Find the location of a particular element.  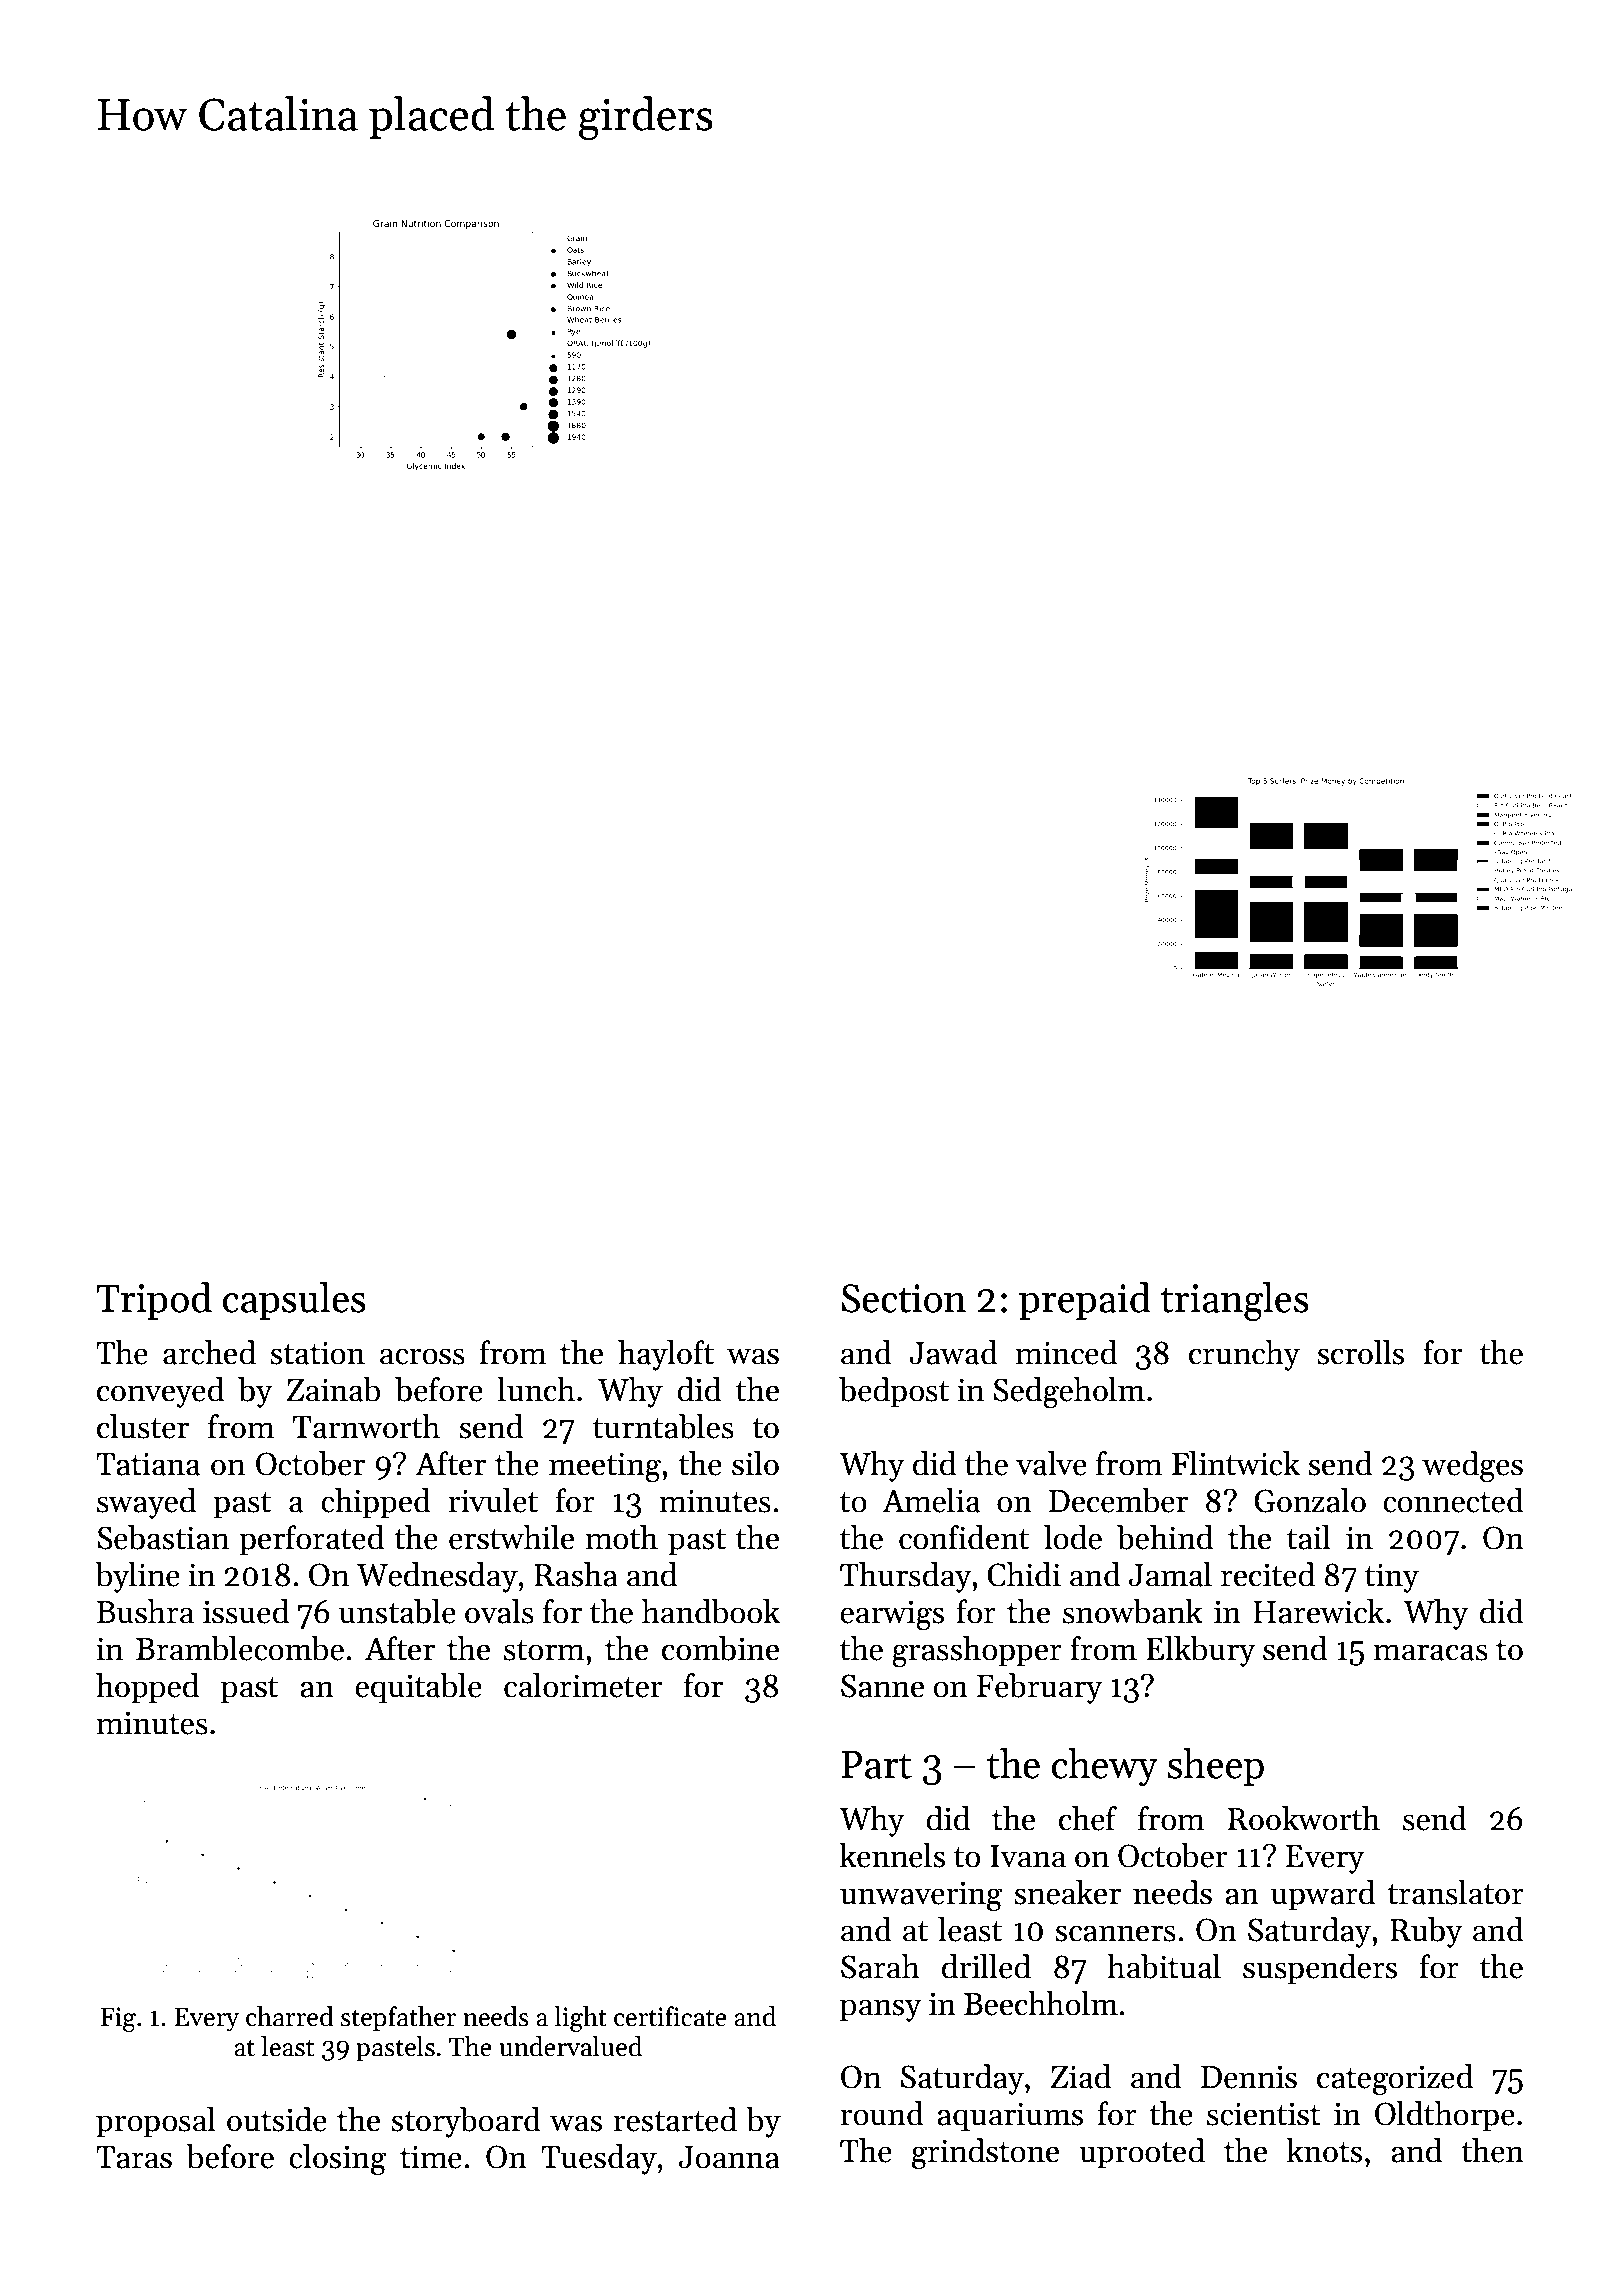

grindstone is located at coordinates (985, 2154).
